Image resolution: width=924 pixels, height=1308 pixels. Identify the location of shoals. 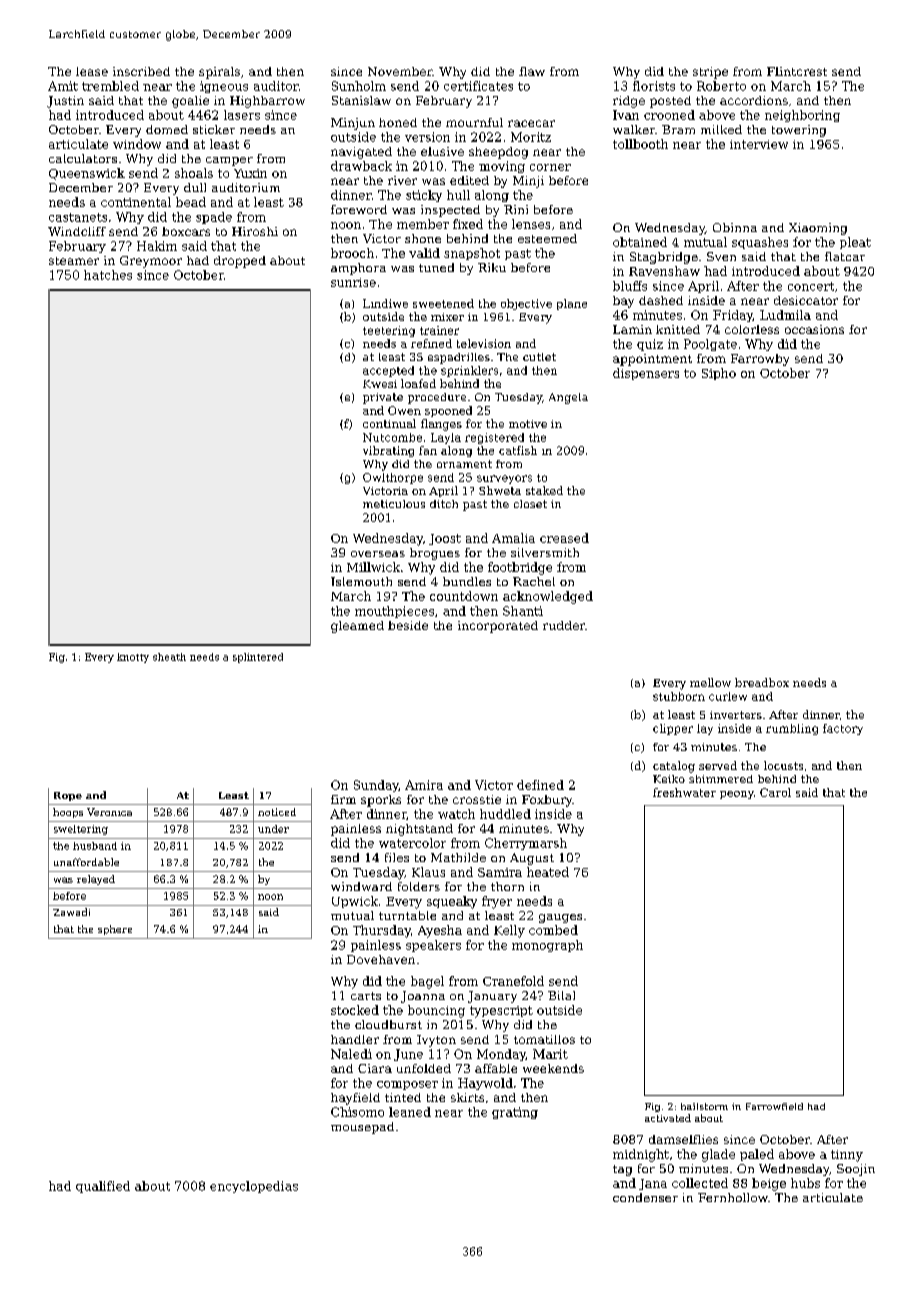
(194, 173).
